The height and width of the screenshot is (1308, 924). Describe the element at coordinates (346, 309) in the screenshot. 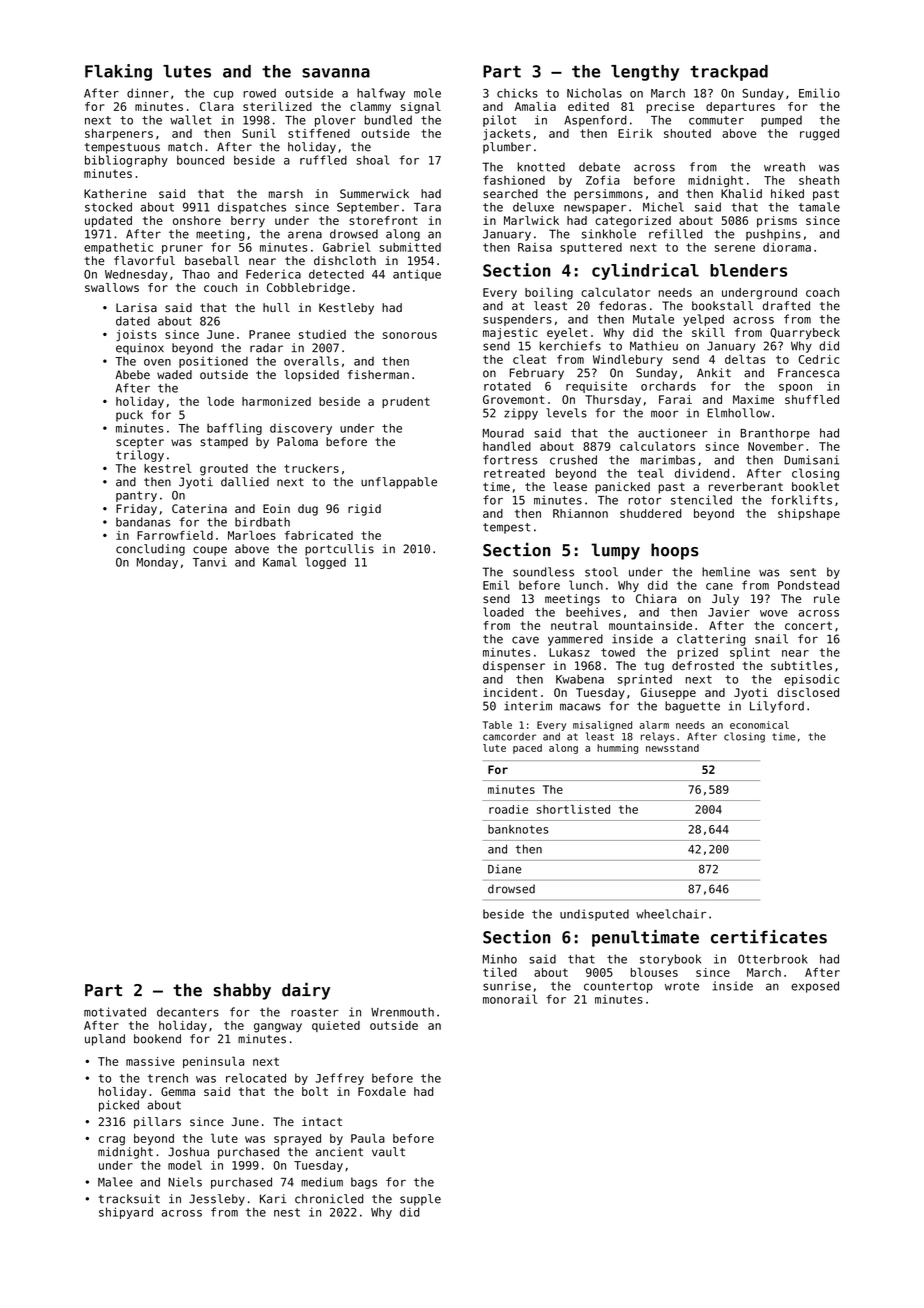

I see `Kestleby` at that location.
